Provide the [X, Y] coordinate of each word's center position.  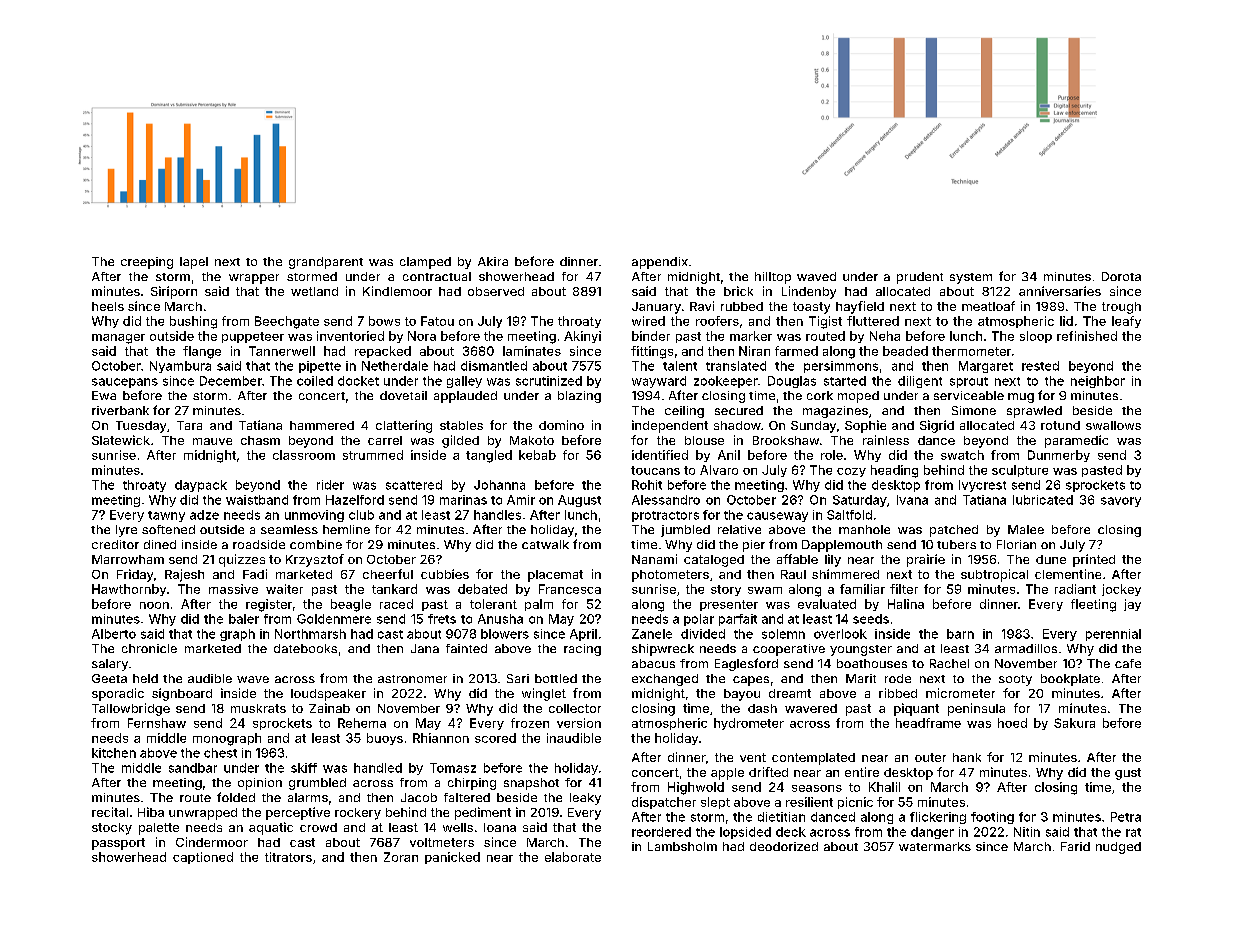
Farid [1075, 846]
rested [1040, 366]
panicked [452, 858]
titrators [288, 857]
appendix [660, 263]
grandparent [326, 263]
